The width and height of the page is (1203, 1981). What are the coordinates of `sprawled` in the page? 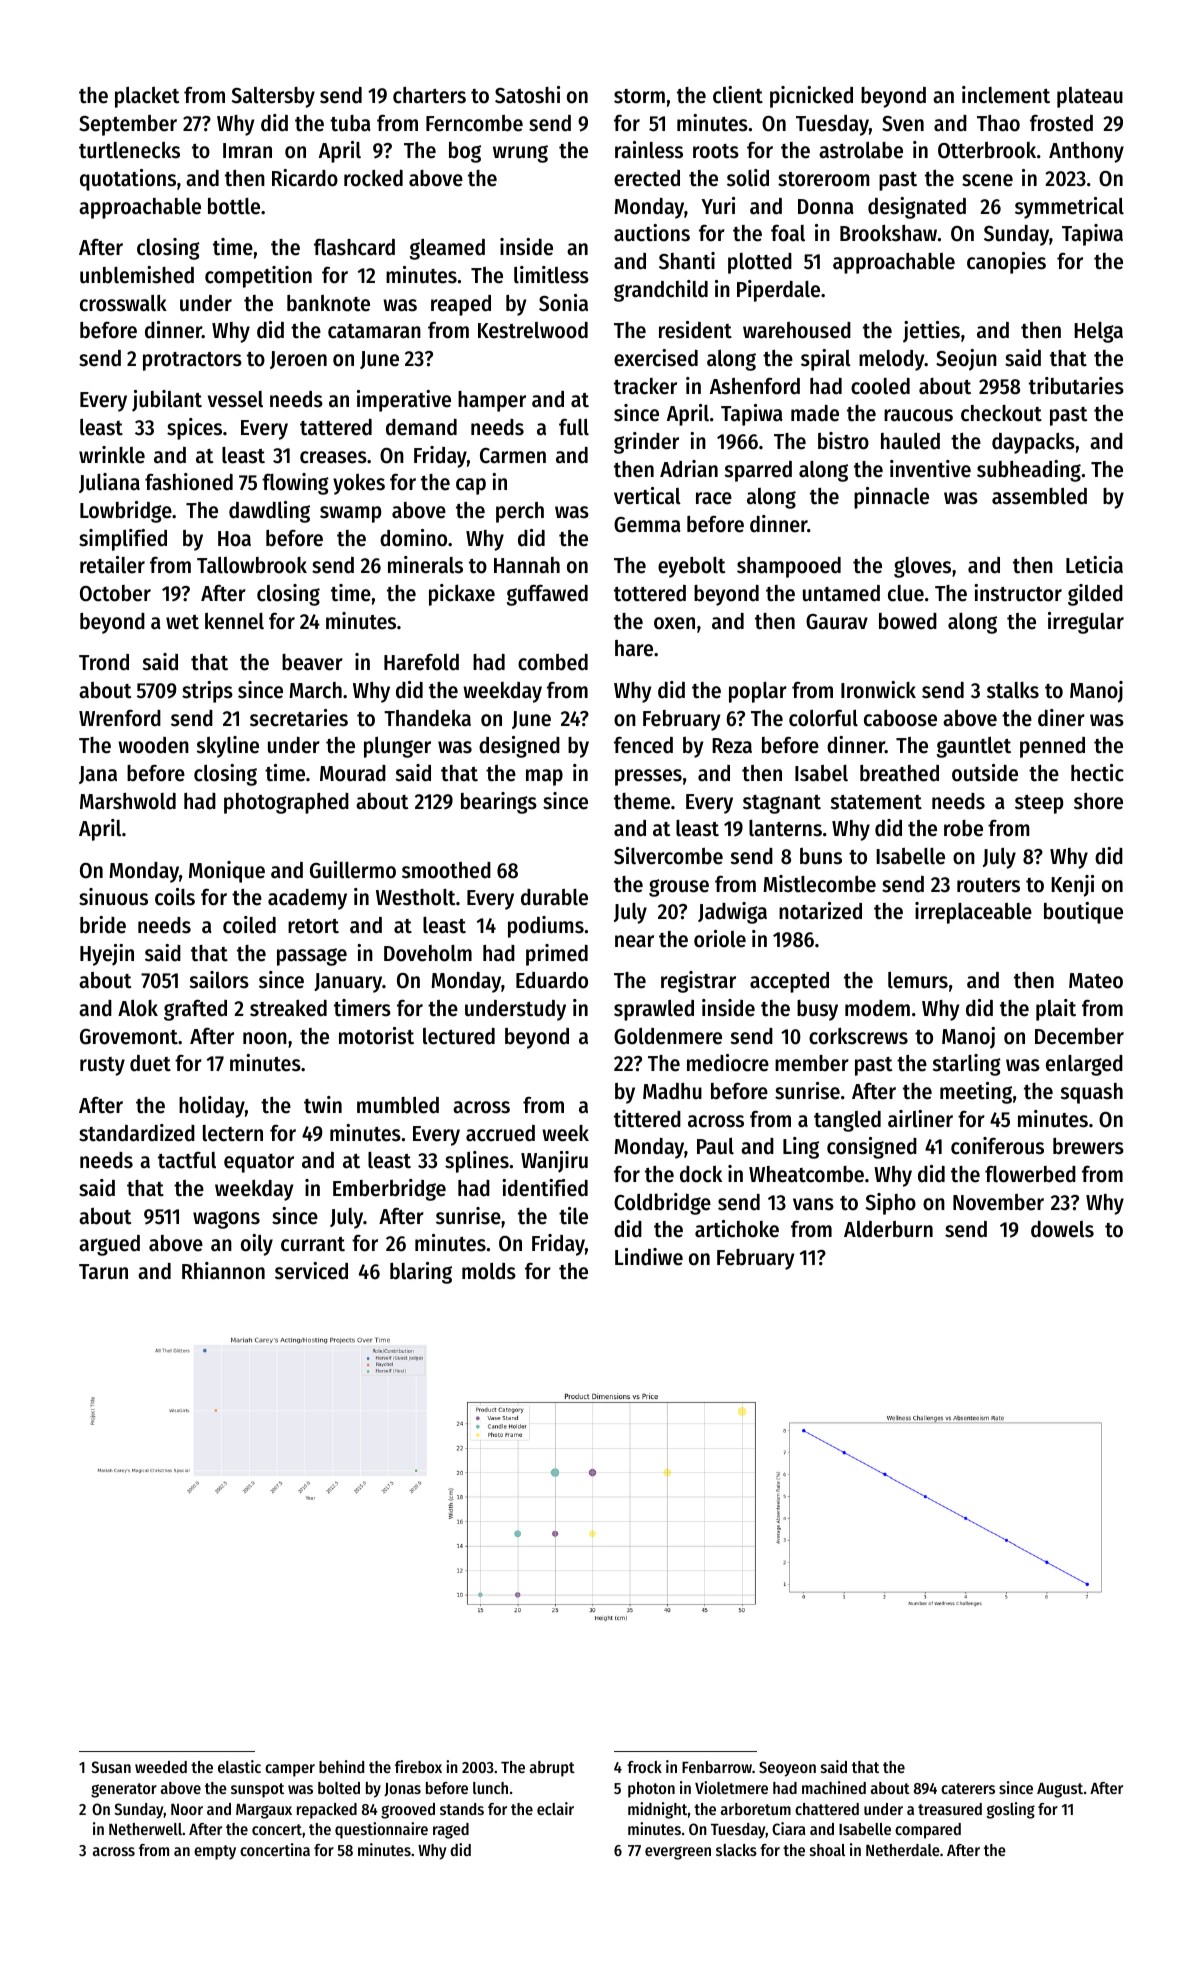 It's located at (654, 1010).
